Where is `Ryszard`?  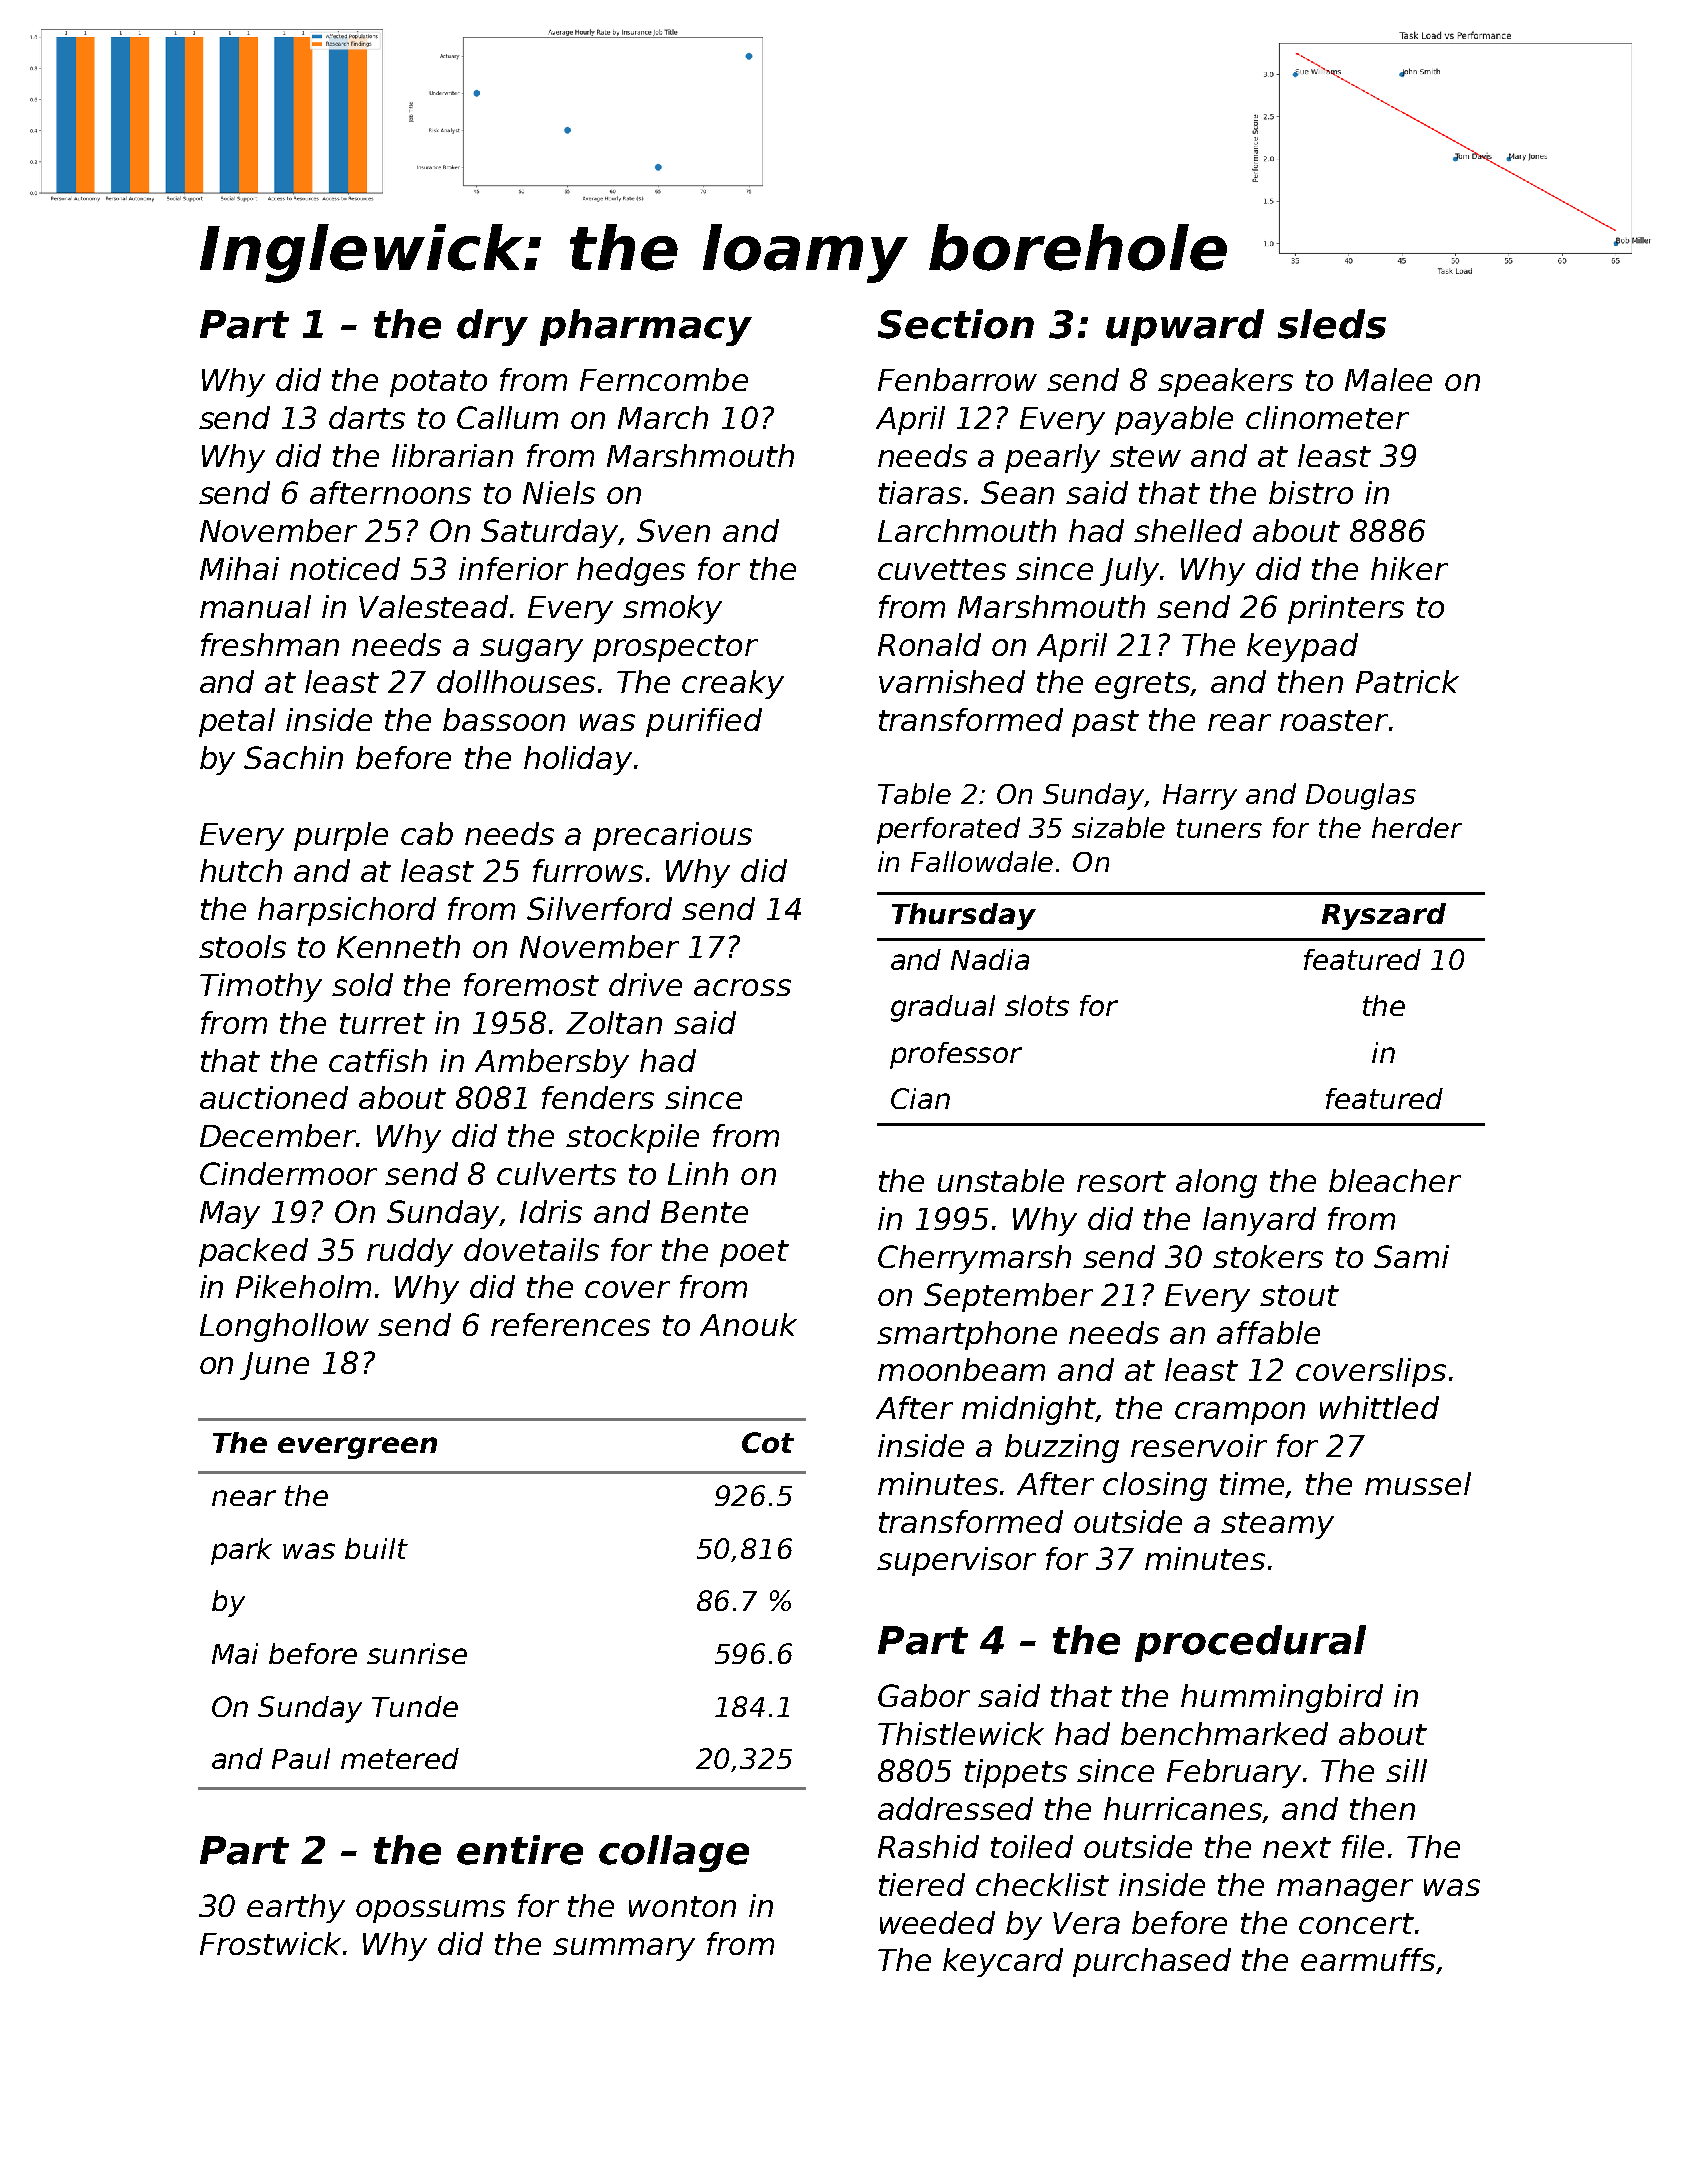
Ryszard is located at coordinates (1384, 916).
